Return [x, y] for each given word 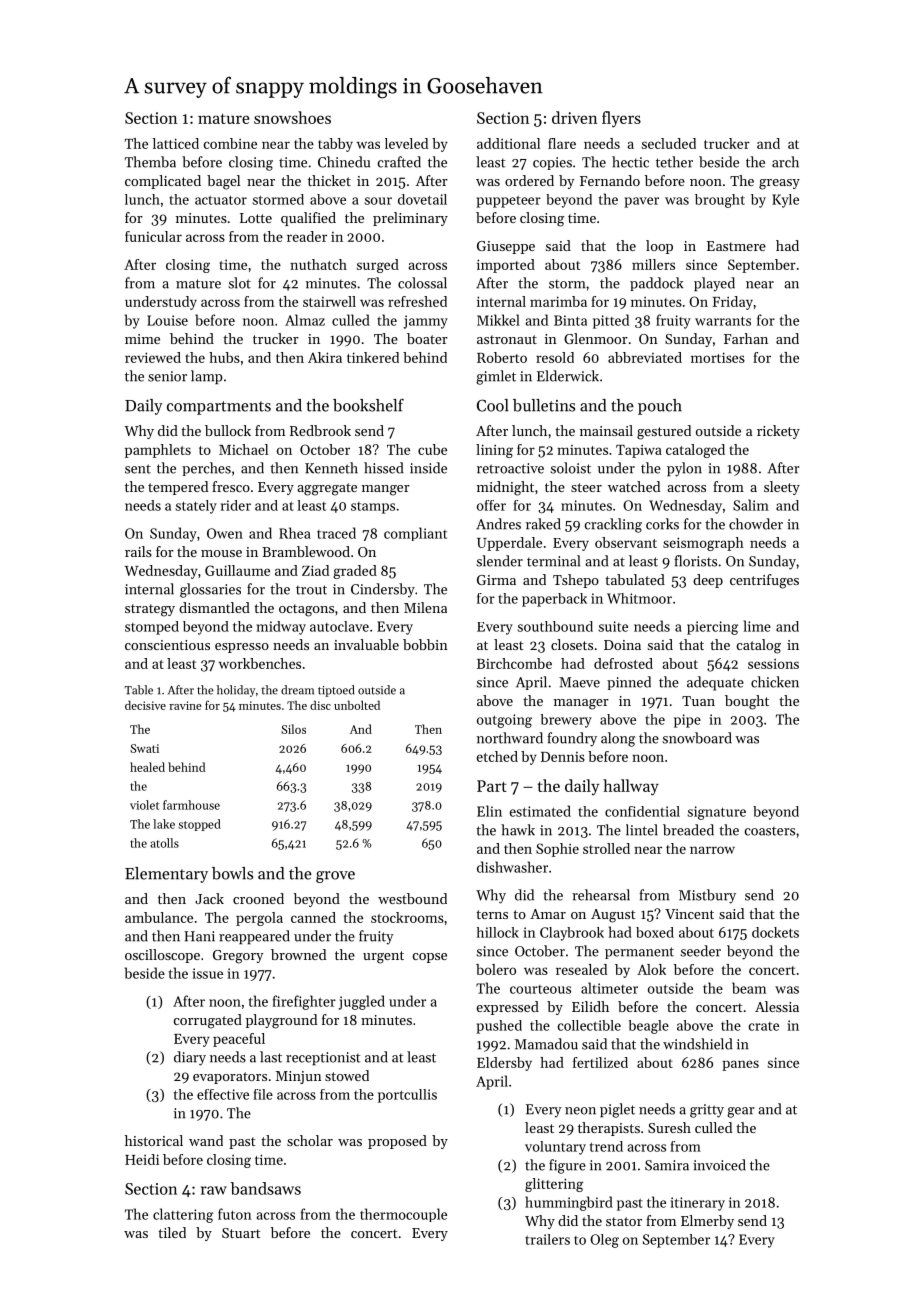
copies [552, 163]
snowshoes [292, 117]
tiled [172, 1232]
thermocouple [403, 1215]
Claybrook [572, 934]
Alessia [777, 1006]
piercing [712, 628]
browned [298, 954]
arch [785, 162]
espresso [242, 648]
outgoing [504, 721]
